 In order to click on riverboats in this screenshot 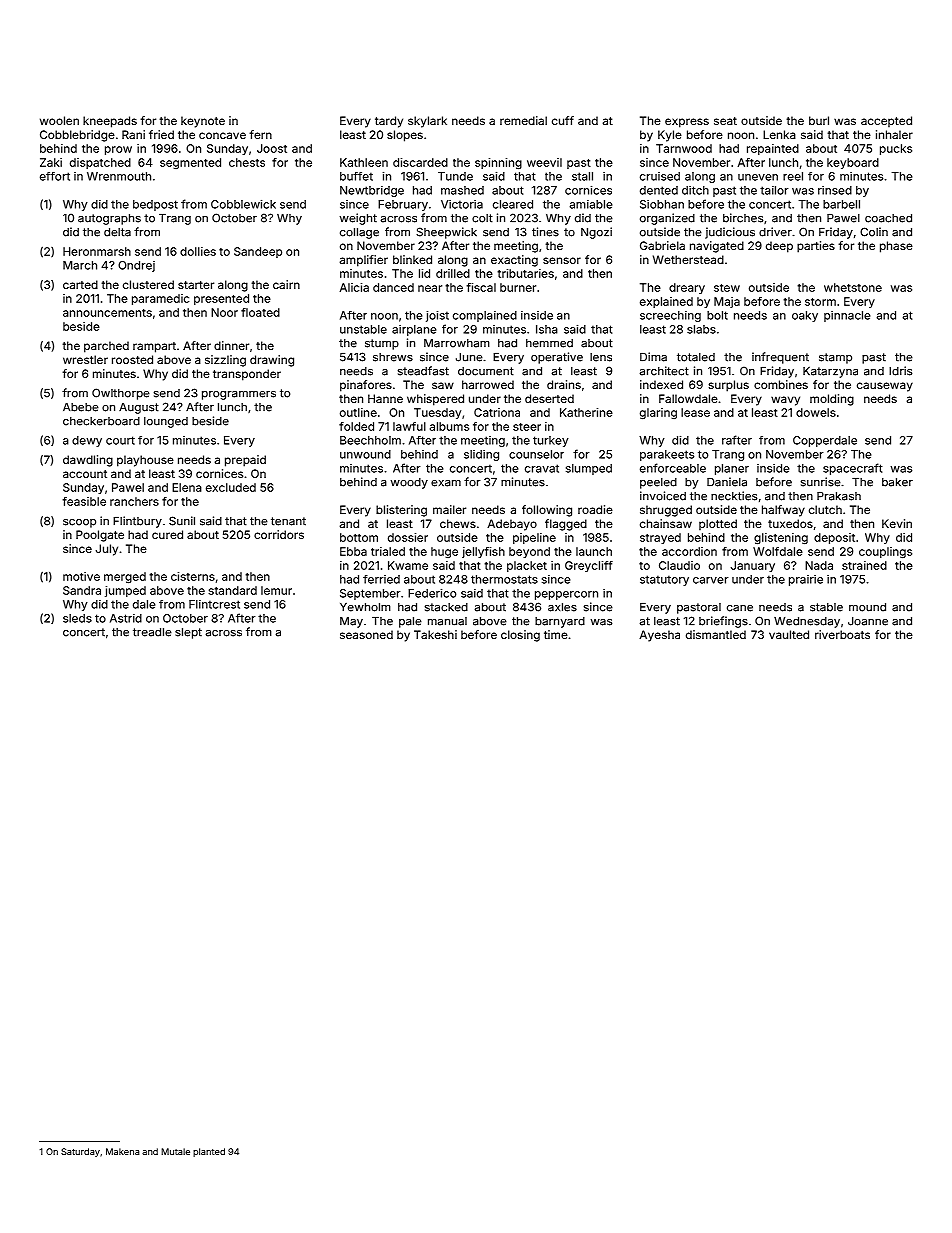, I will do `click(842, 634)`.
